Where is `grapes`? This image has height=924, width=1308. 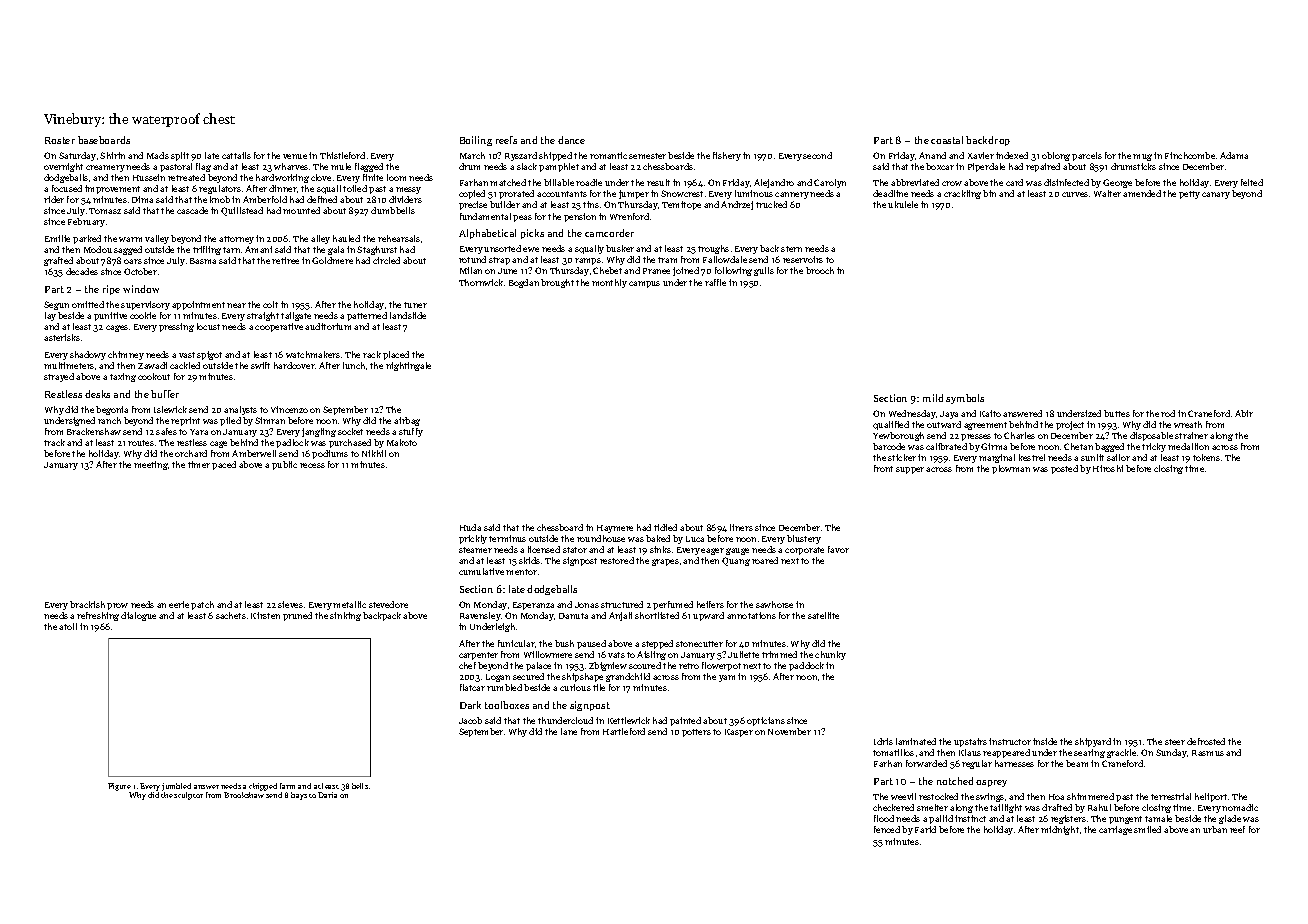 grapes is located at coordinates (665, 562).
